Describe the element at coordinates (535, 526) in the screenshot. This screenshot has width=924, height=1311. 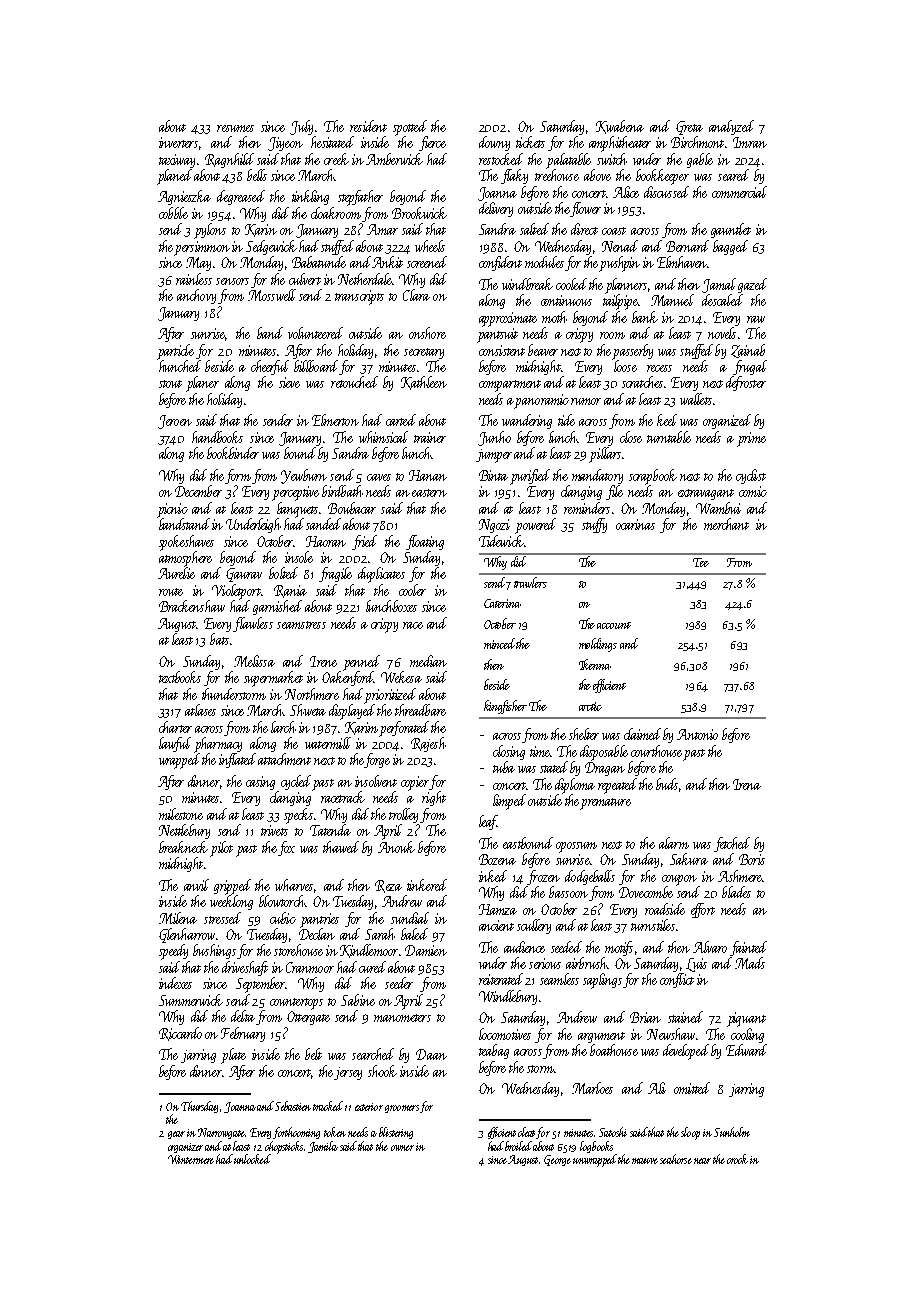
I see `powered` at that location.
